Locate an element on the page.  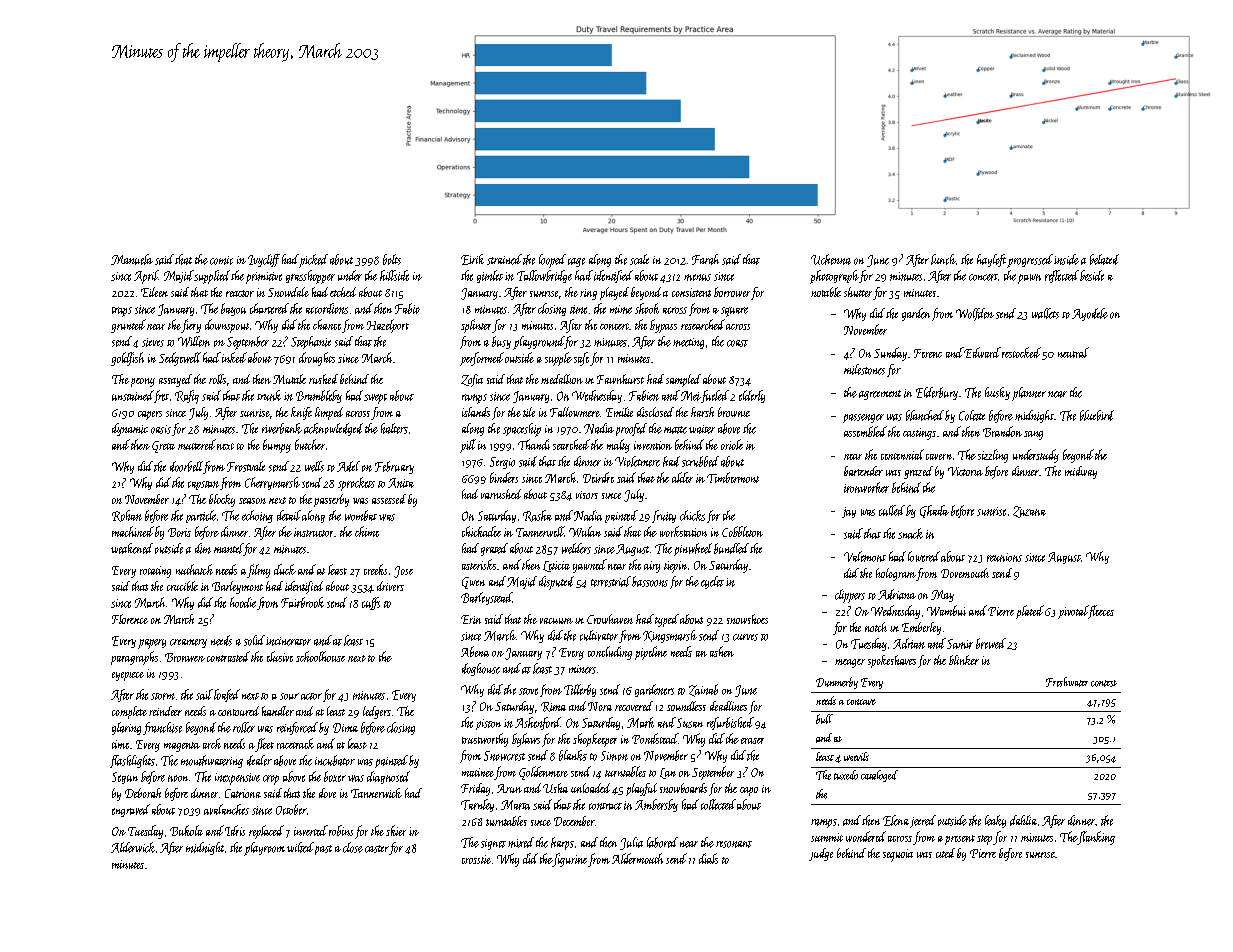
inside is located at coordinates (1066, 259).
